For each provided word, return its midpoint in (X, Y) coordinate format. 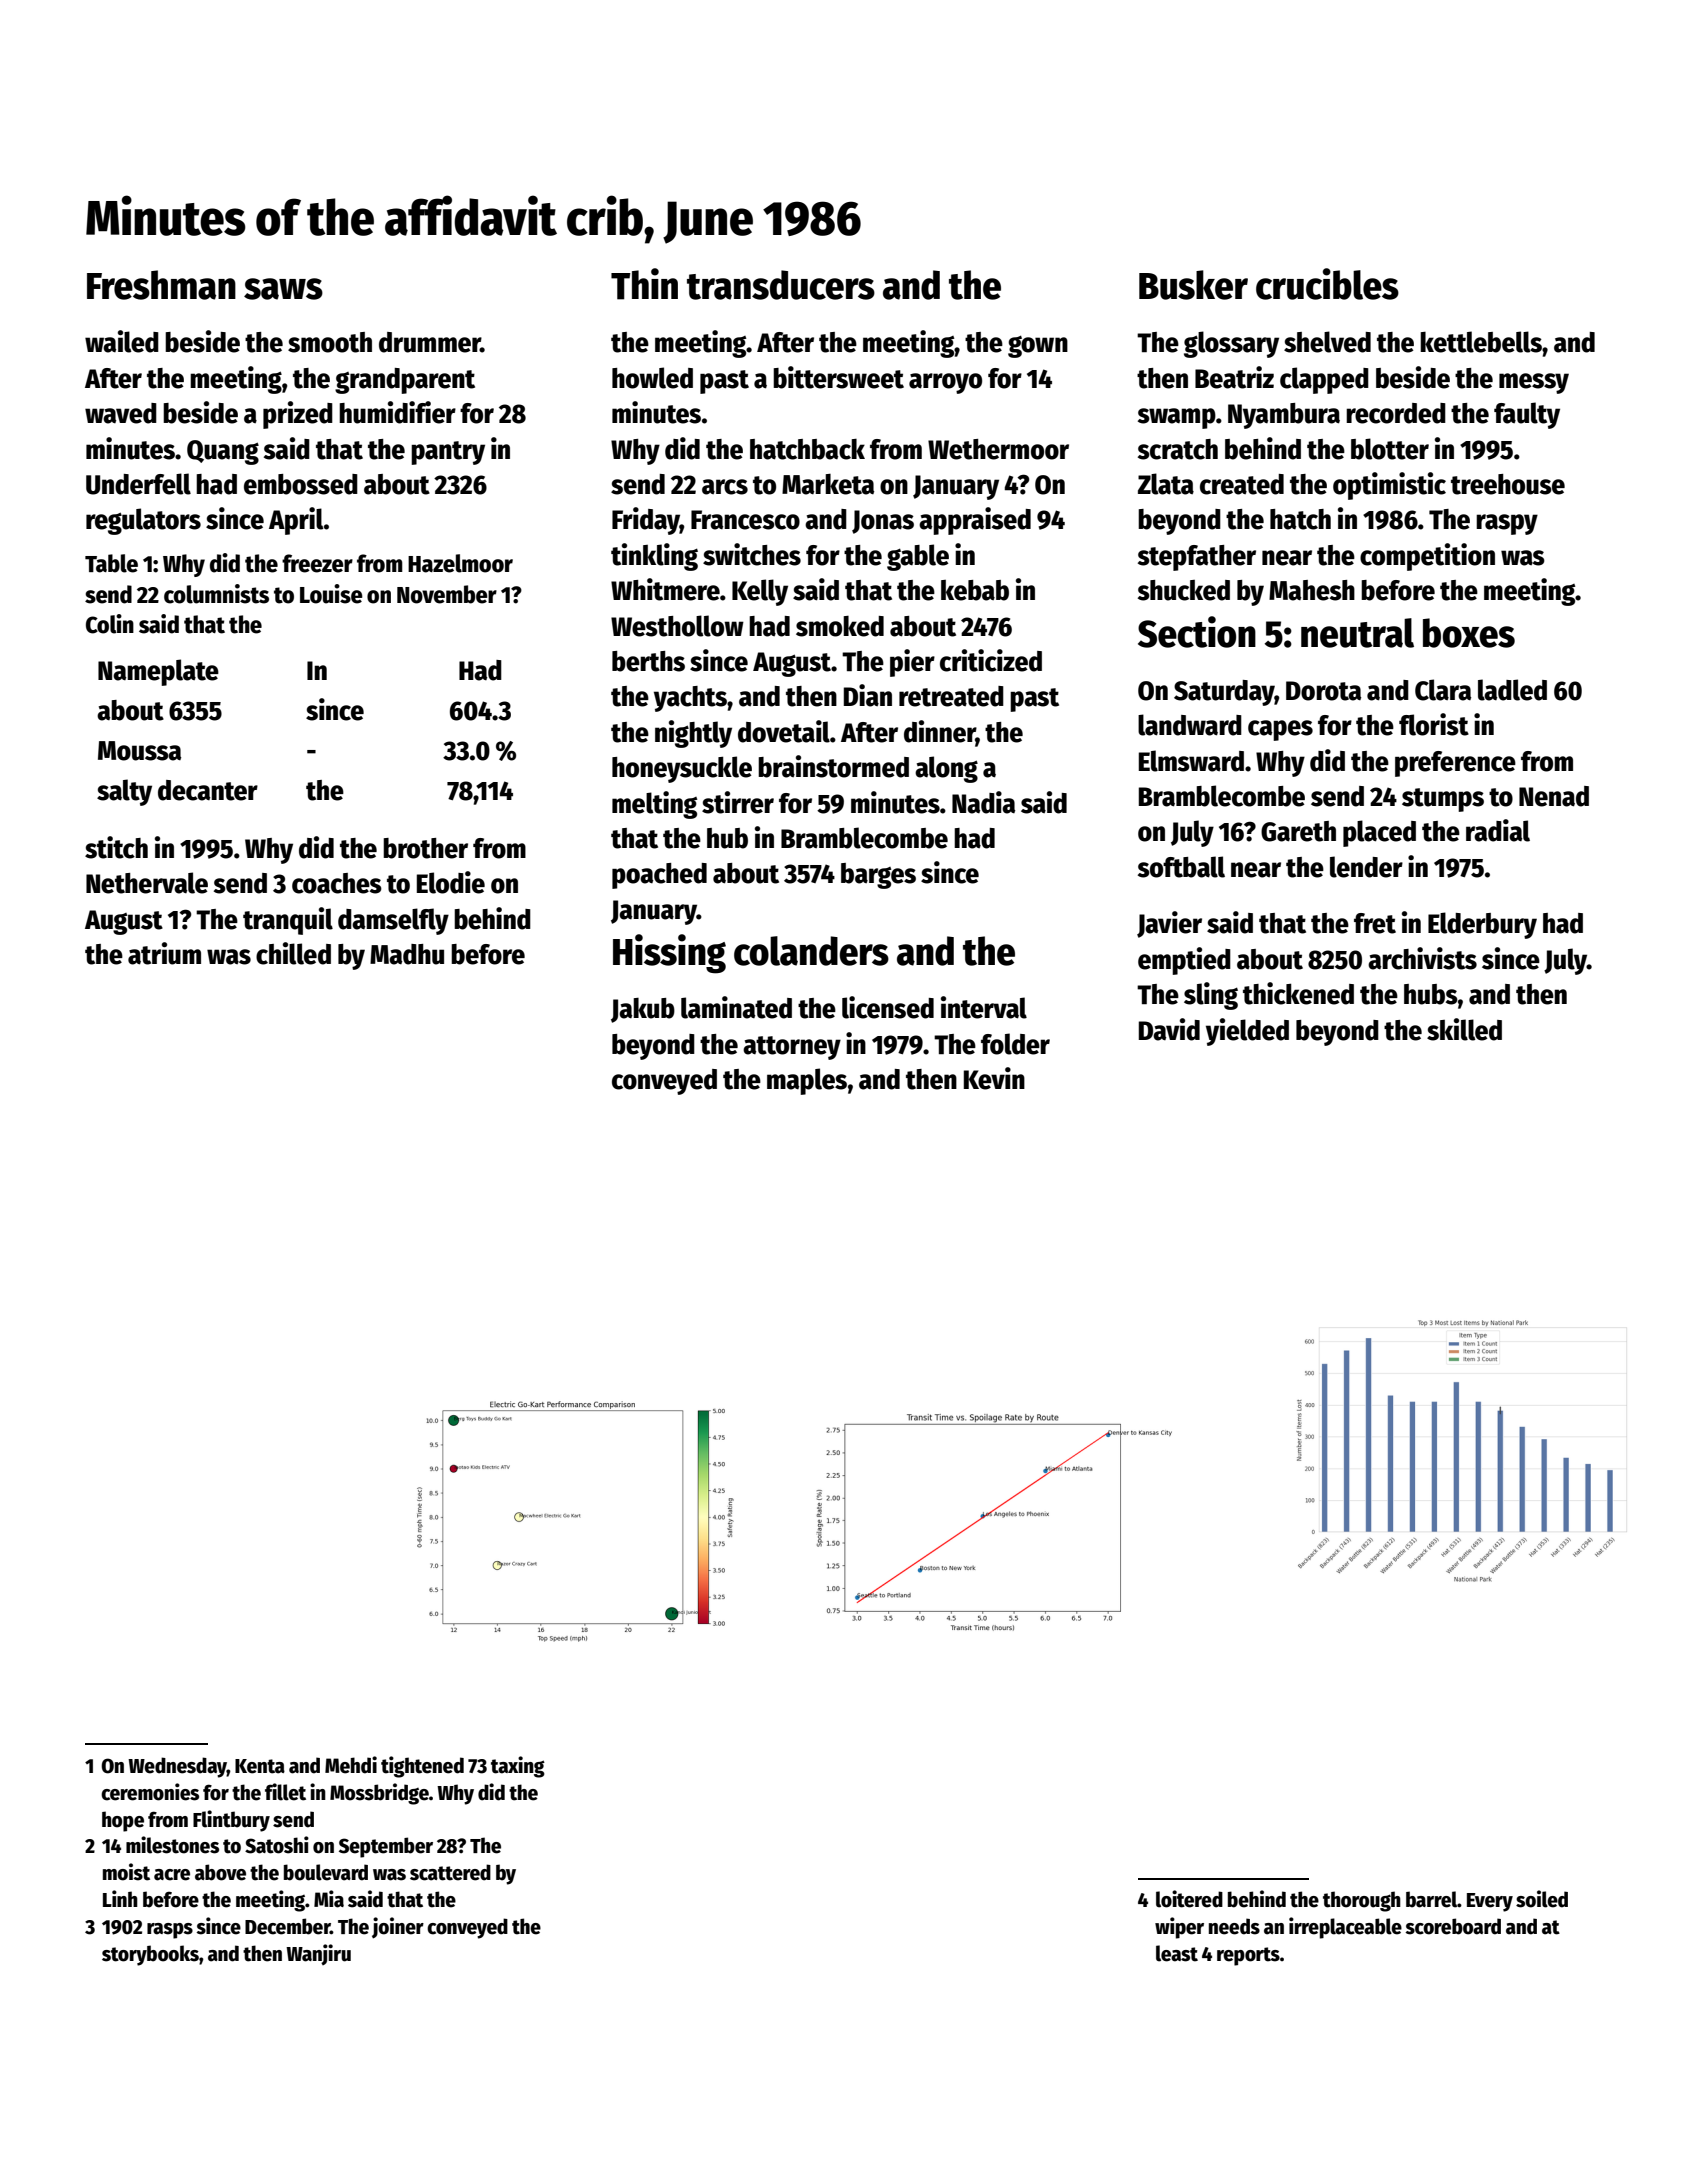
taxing (518, 1767)
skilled (1464, 1029)
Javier (1169, 924)
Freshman (161, 285)
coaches (337, 883)
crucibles (1327, 284)
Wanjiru (318, 1954)
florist (1434, 724)
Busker (1193, 285)
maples (807, 1081)
